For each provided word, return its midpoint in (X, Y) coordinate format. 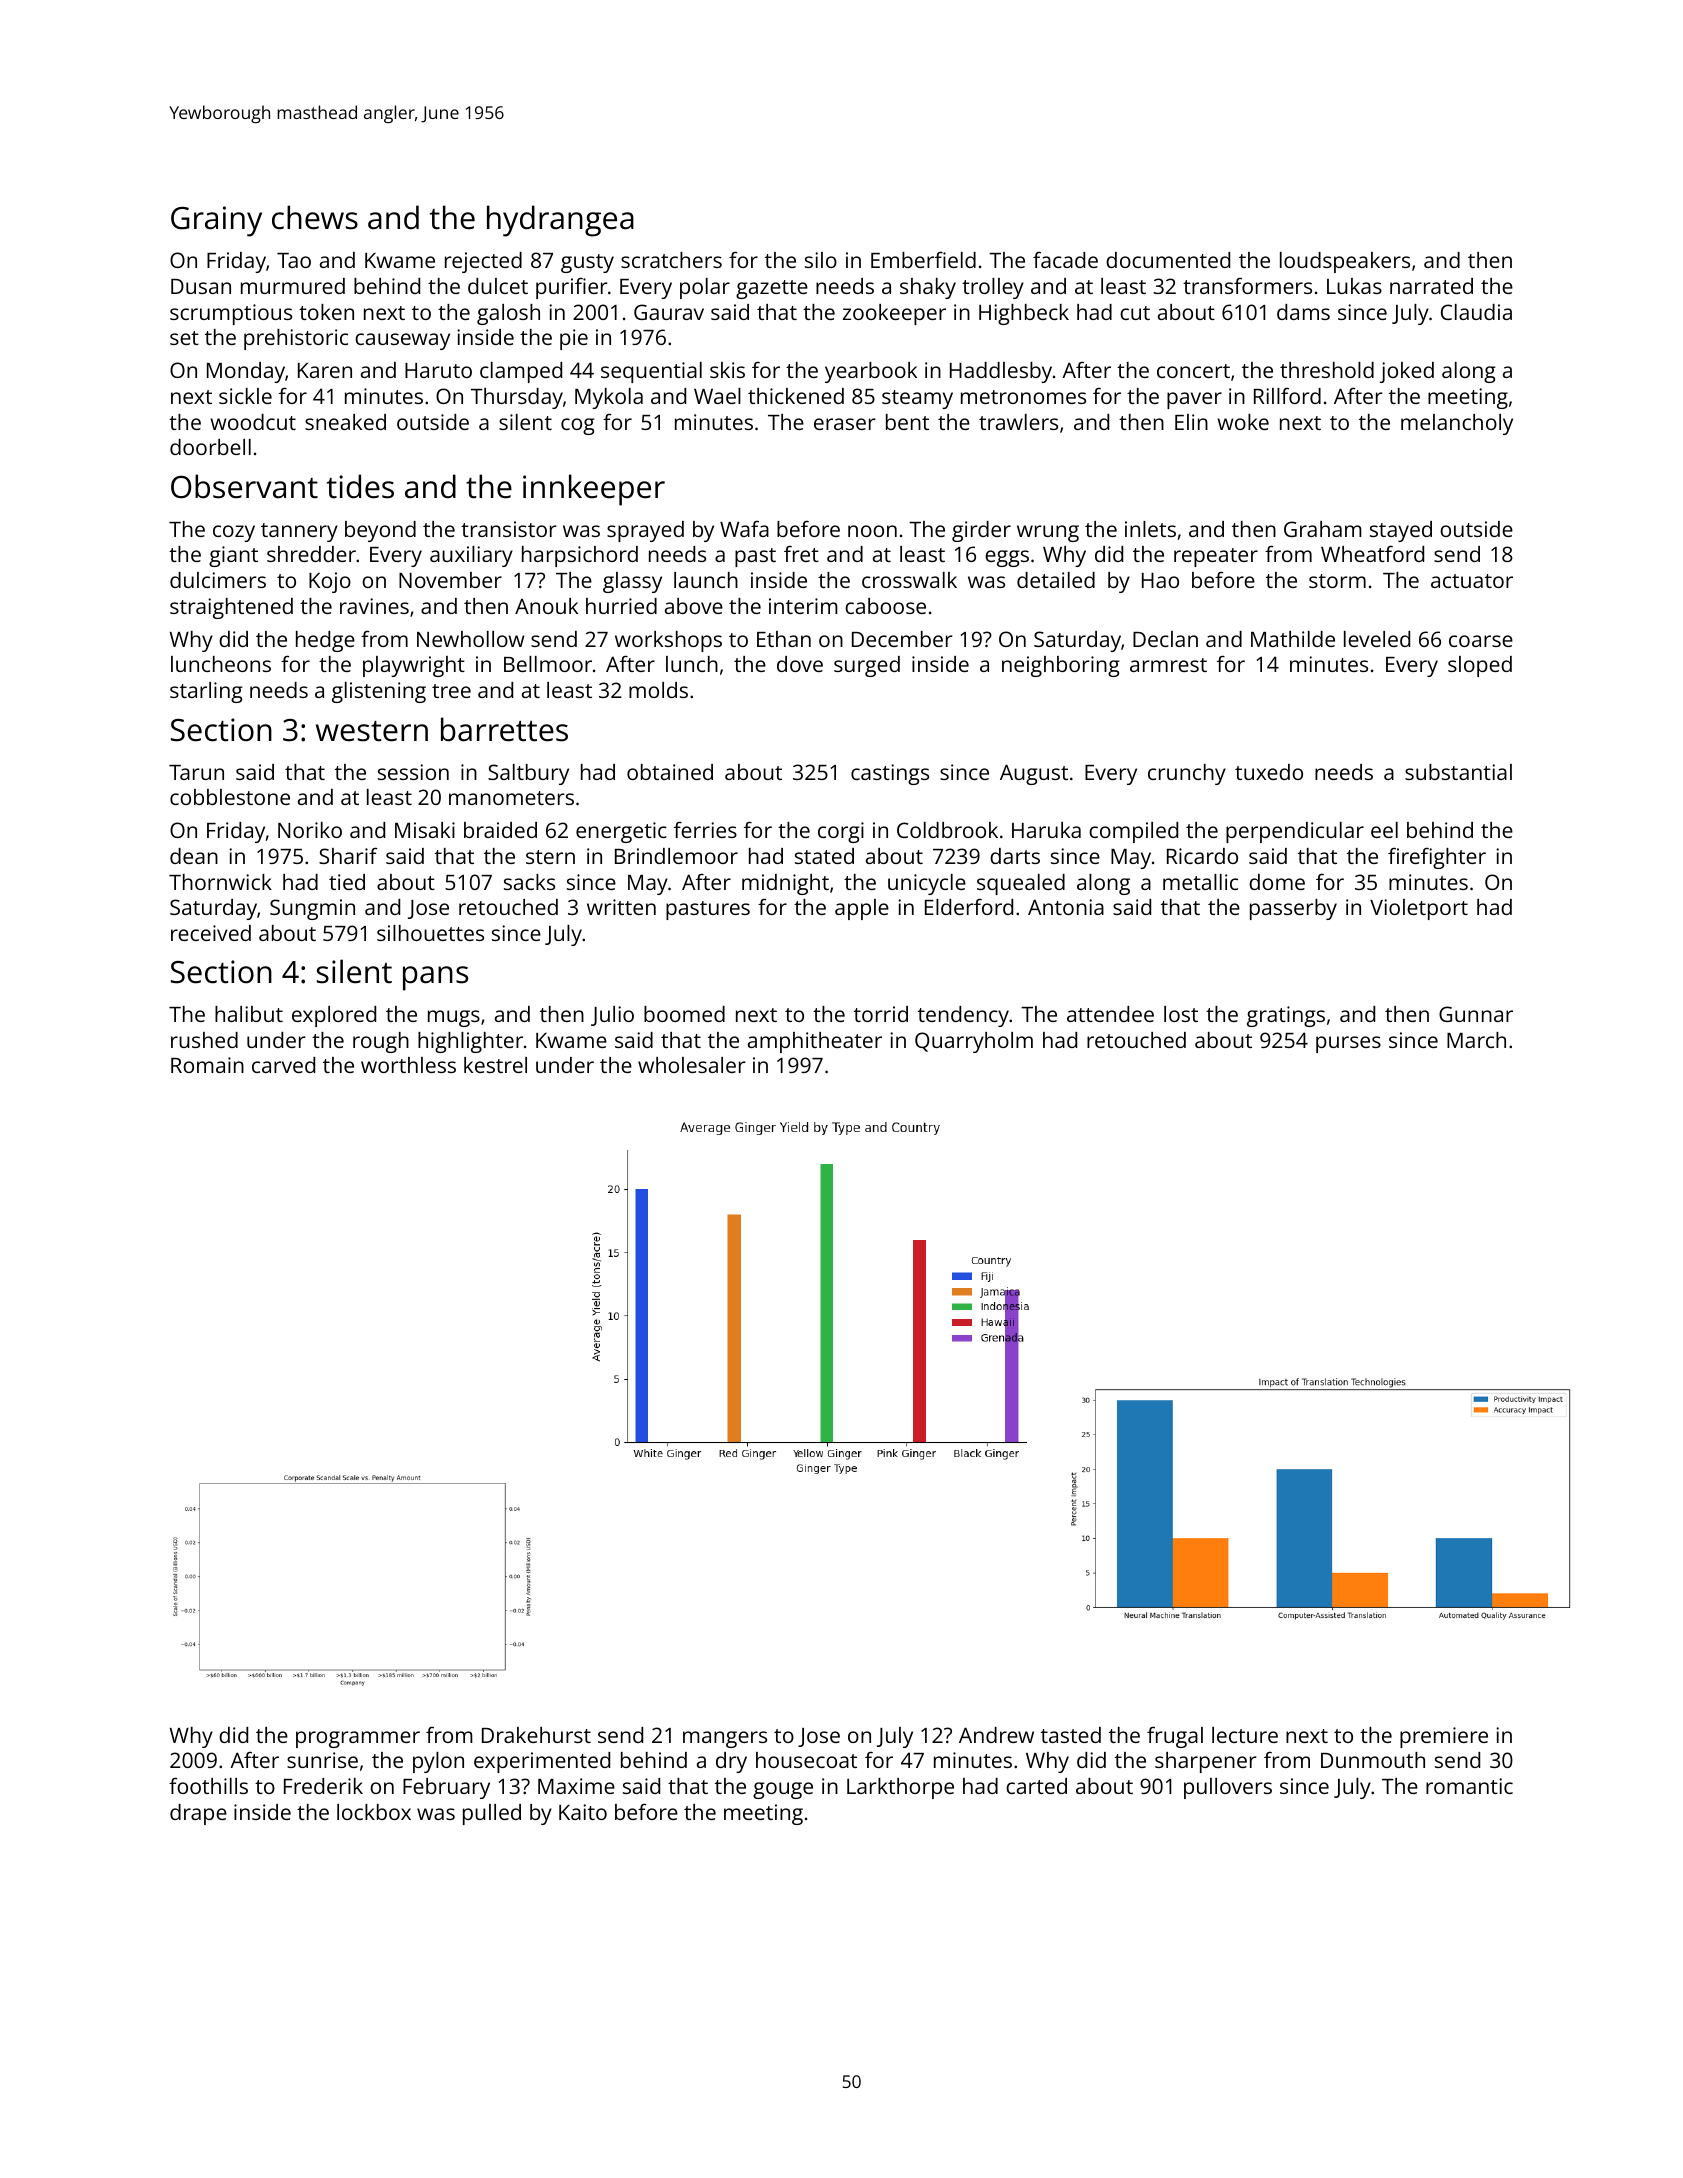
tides (360, 486)
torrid (881, 1014)
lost (1181, 1014)
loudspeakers (1345, 262)
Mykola (609, 398)
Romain (207, 1065)
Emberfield (923, 259)
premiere (1444, 1737)
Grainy (216, 221)
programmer (358, 1739)
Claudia (1476, 312)
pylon (438, 1762)
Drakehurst (536, 1735)
